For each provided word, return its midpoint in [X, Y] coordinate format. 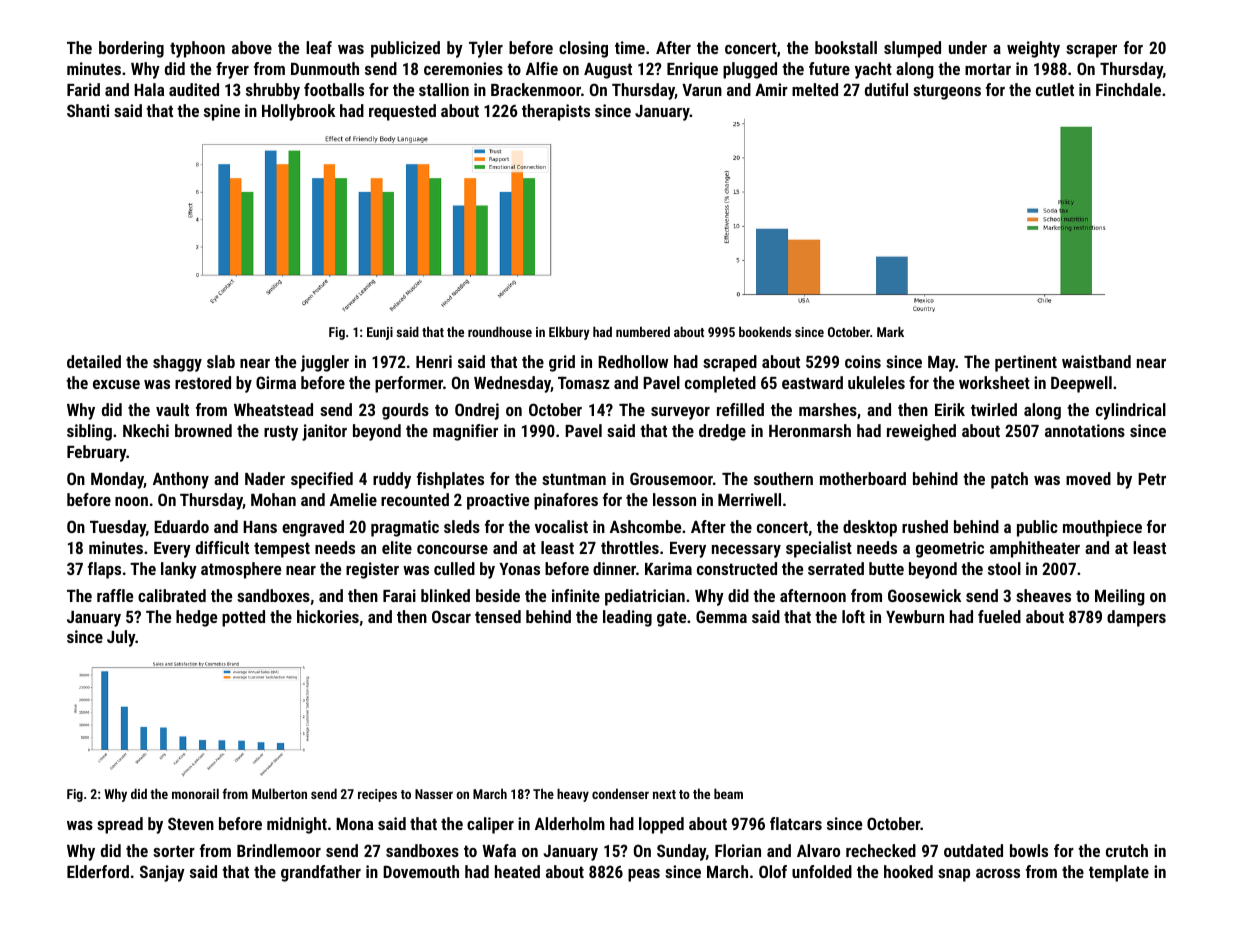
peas [644, 875]
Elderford [98, 871]
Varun [702, 90]
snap [954, 875]
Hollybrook [298, 112]
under [968, 47]
